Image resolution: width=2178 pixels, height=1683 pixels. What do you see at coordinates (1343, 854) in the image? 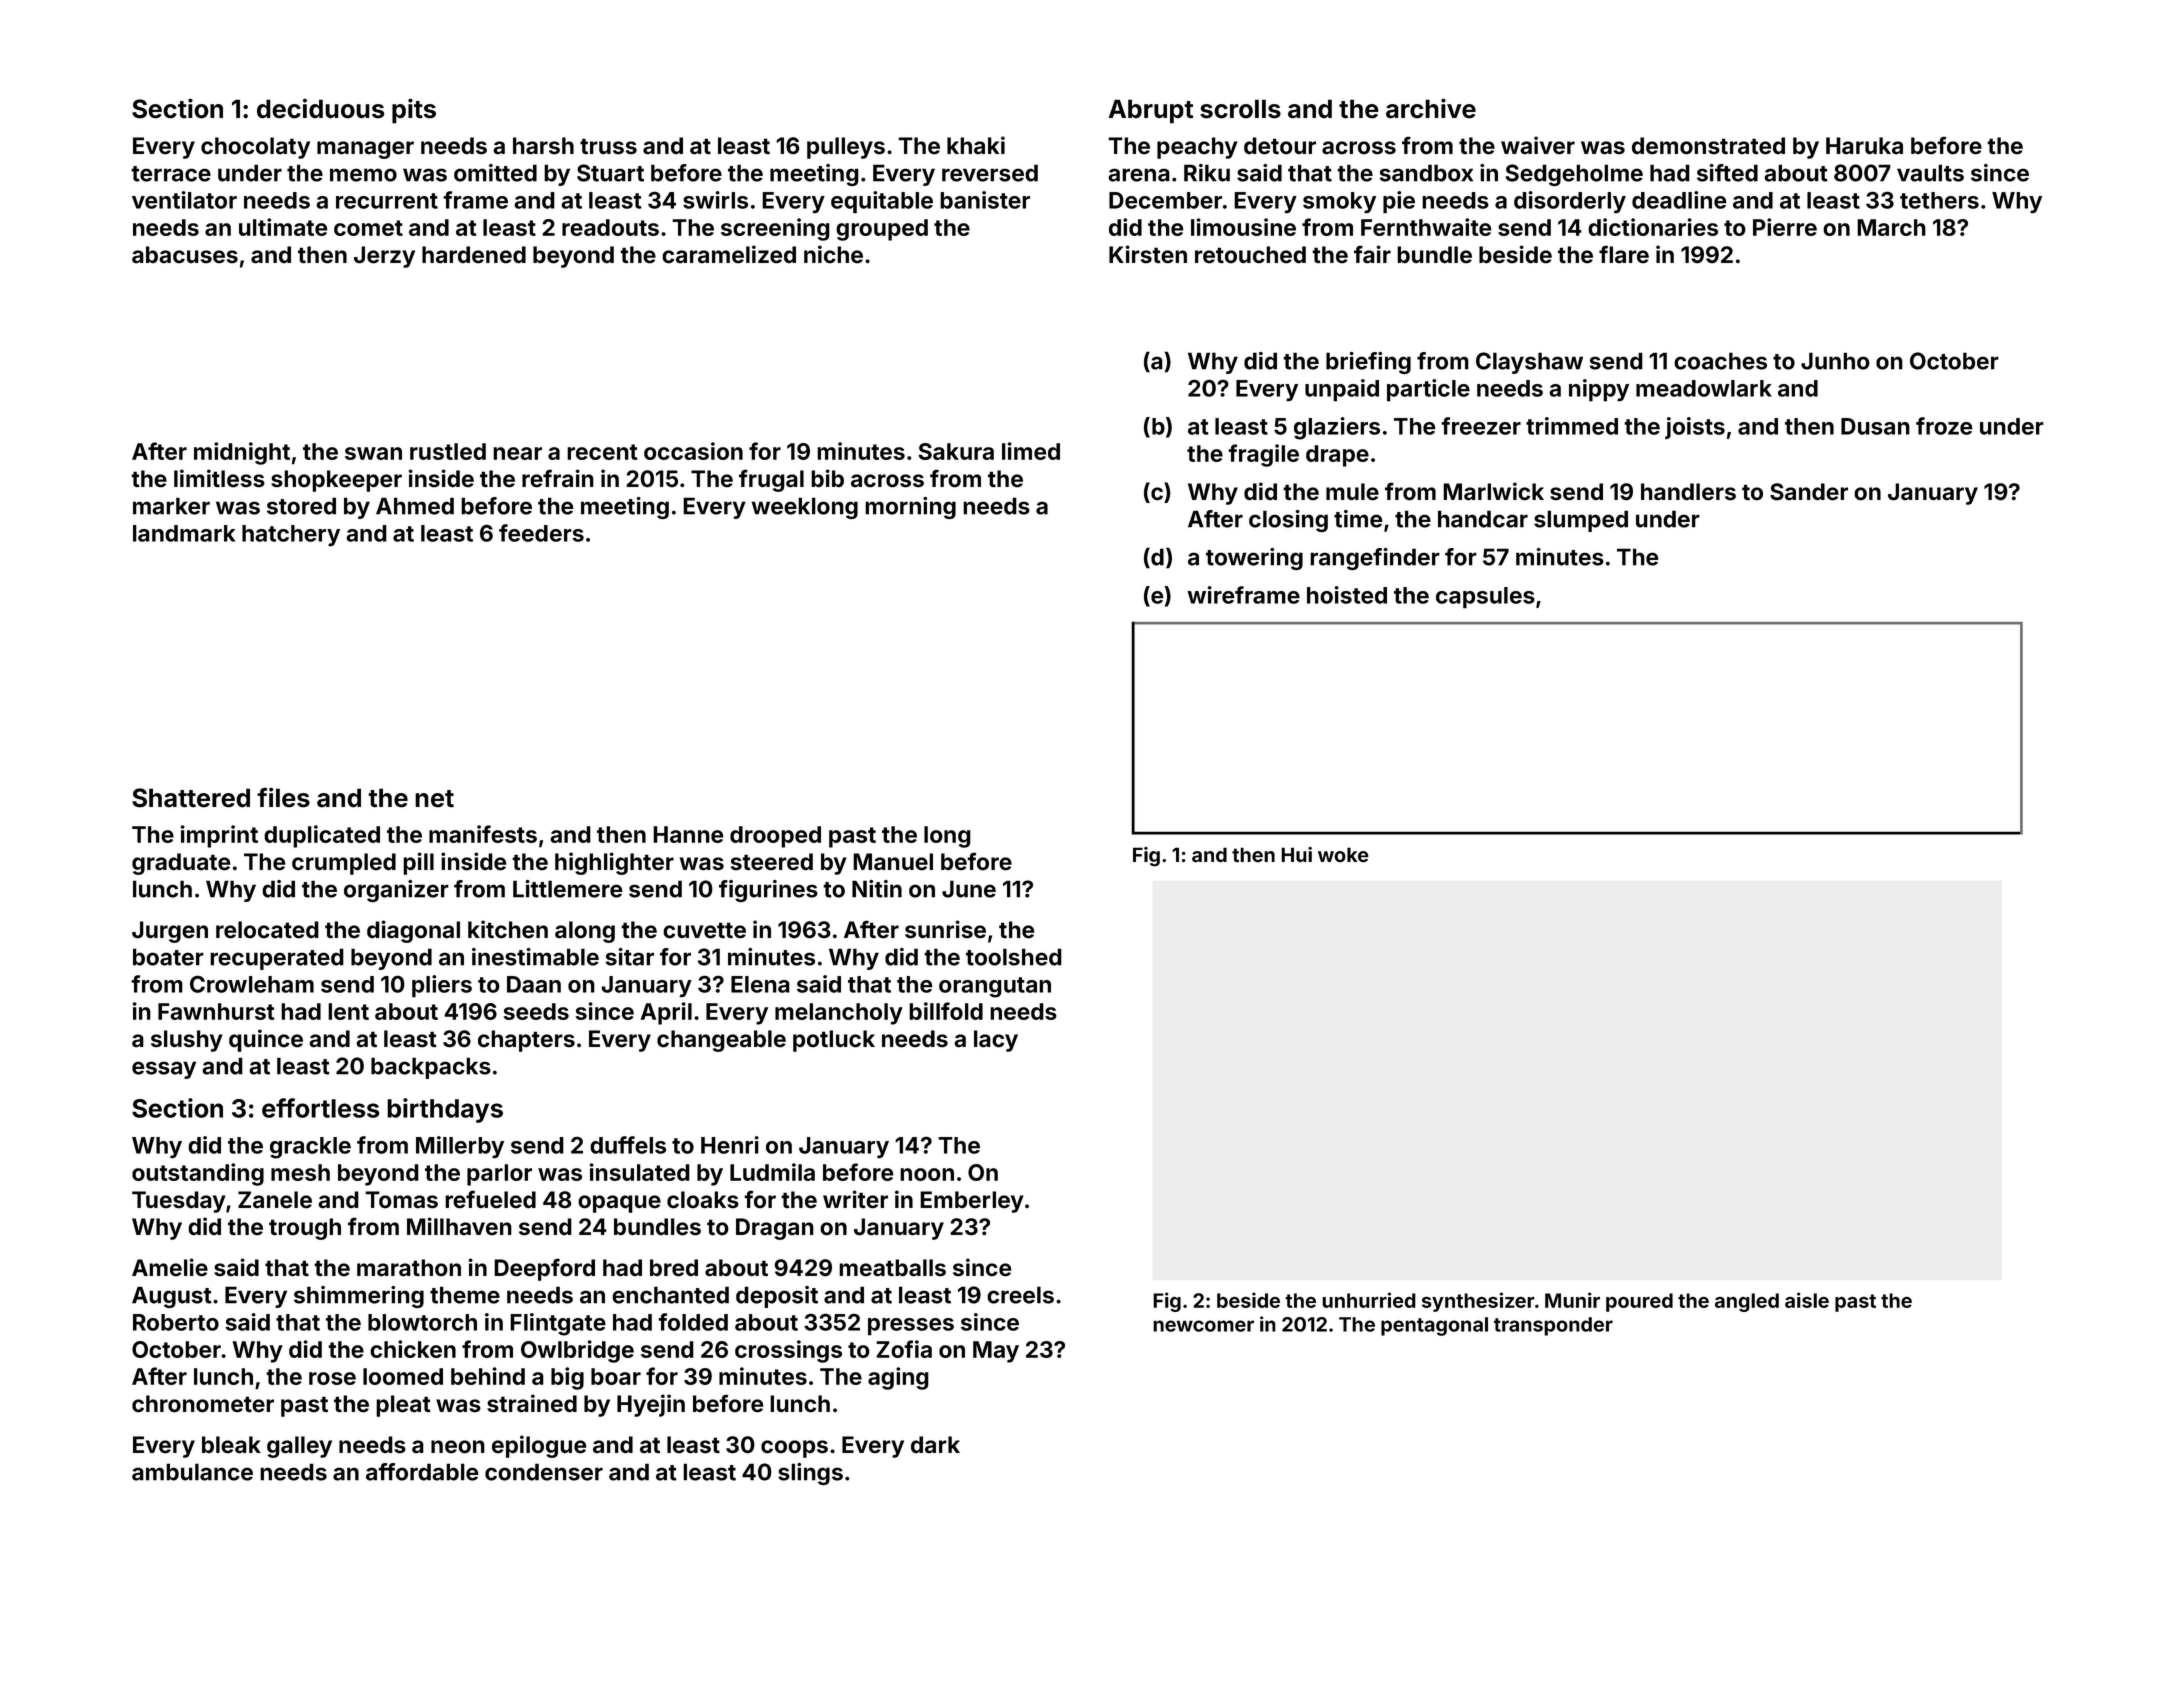
I see `woke` at bounding box center [1343, 854].
